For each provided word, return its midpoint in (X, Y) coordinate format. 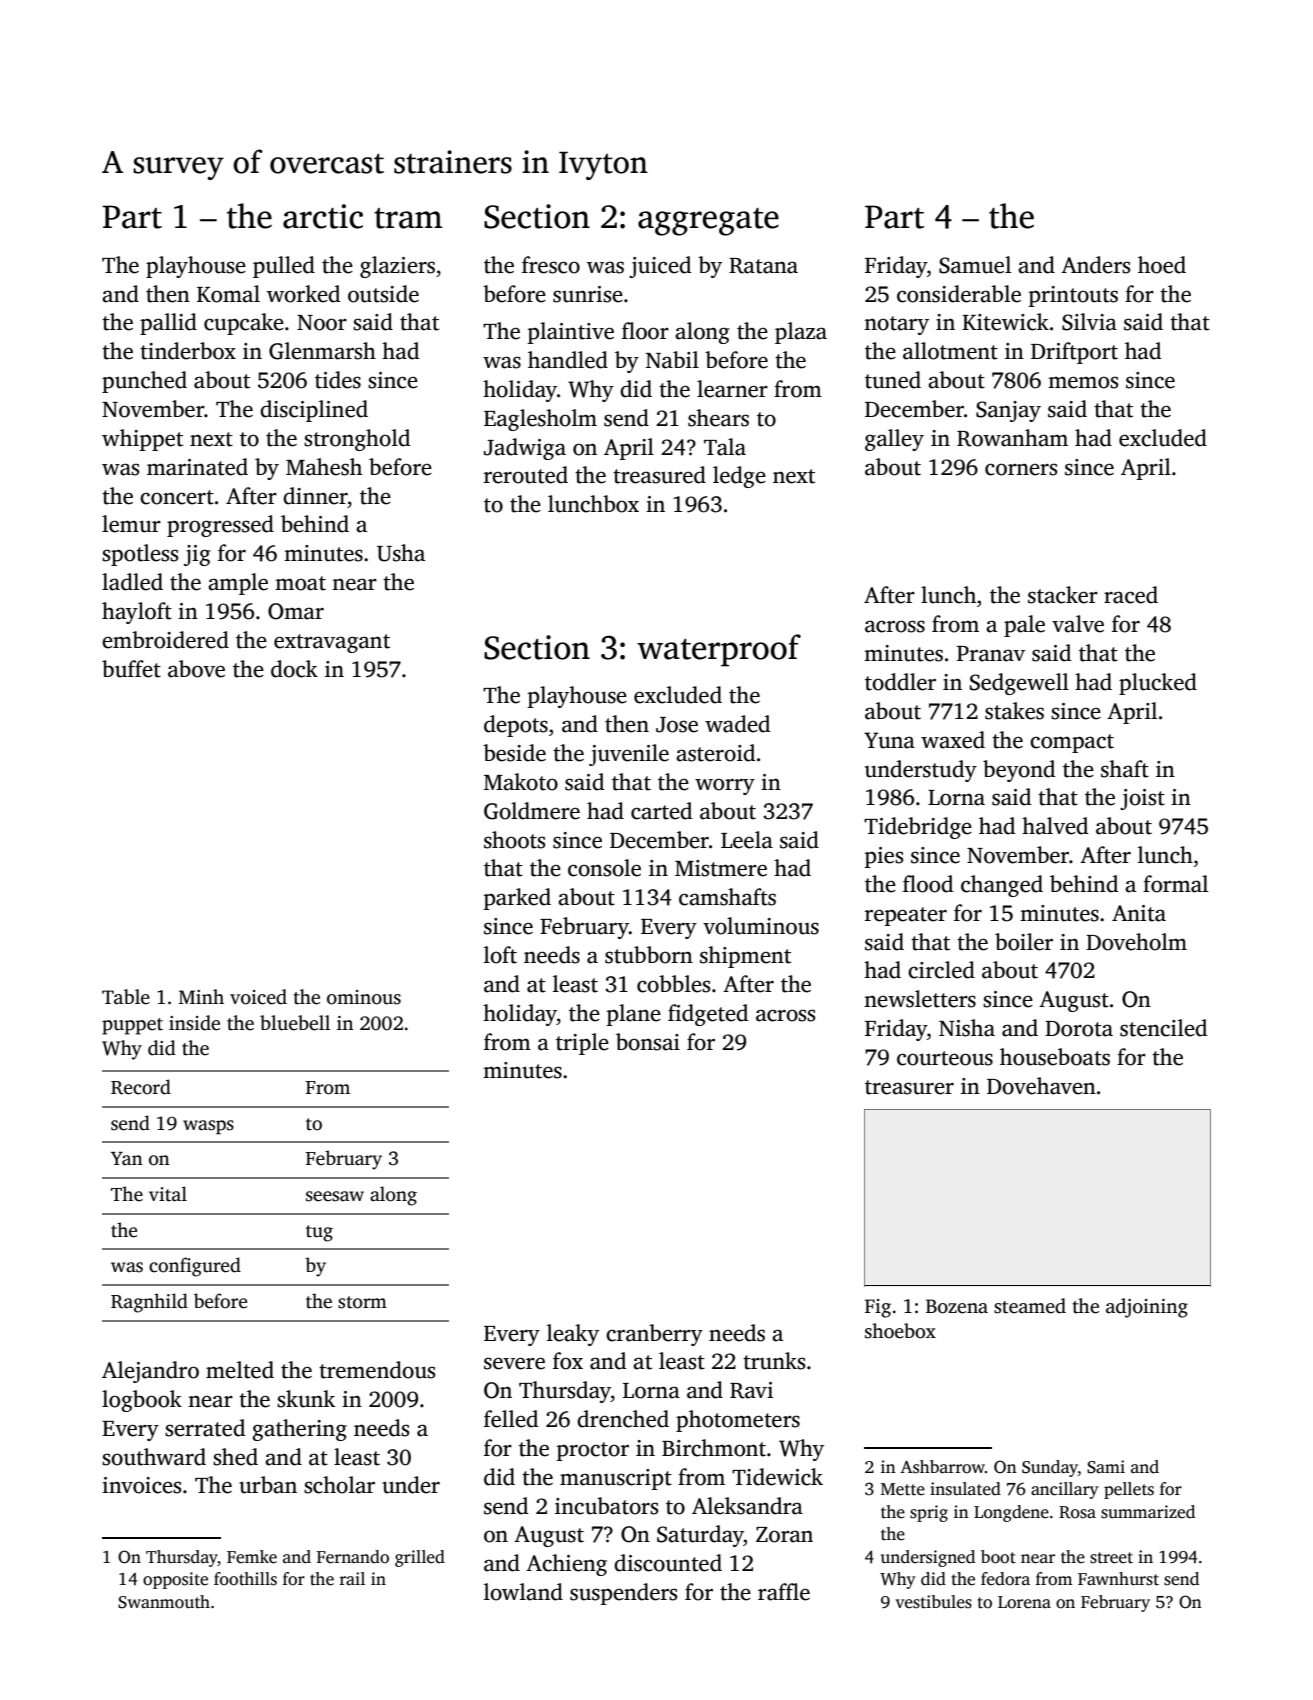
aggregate (708, 222)
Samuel (975, 265)
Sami (1106, 1467)
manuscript (616, 1479)
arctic (323, 216)
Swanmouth (164, 1602)
